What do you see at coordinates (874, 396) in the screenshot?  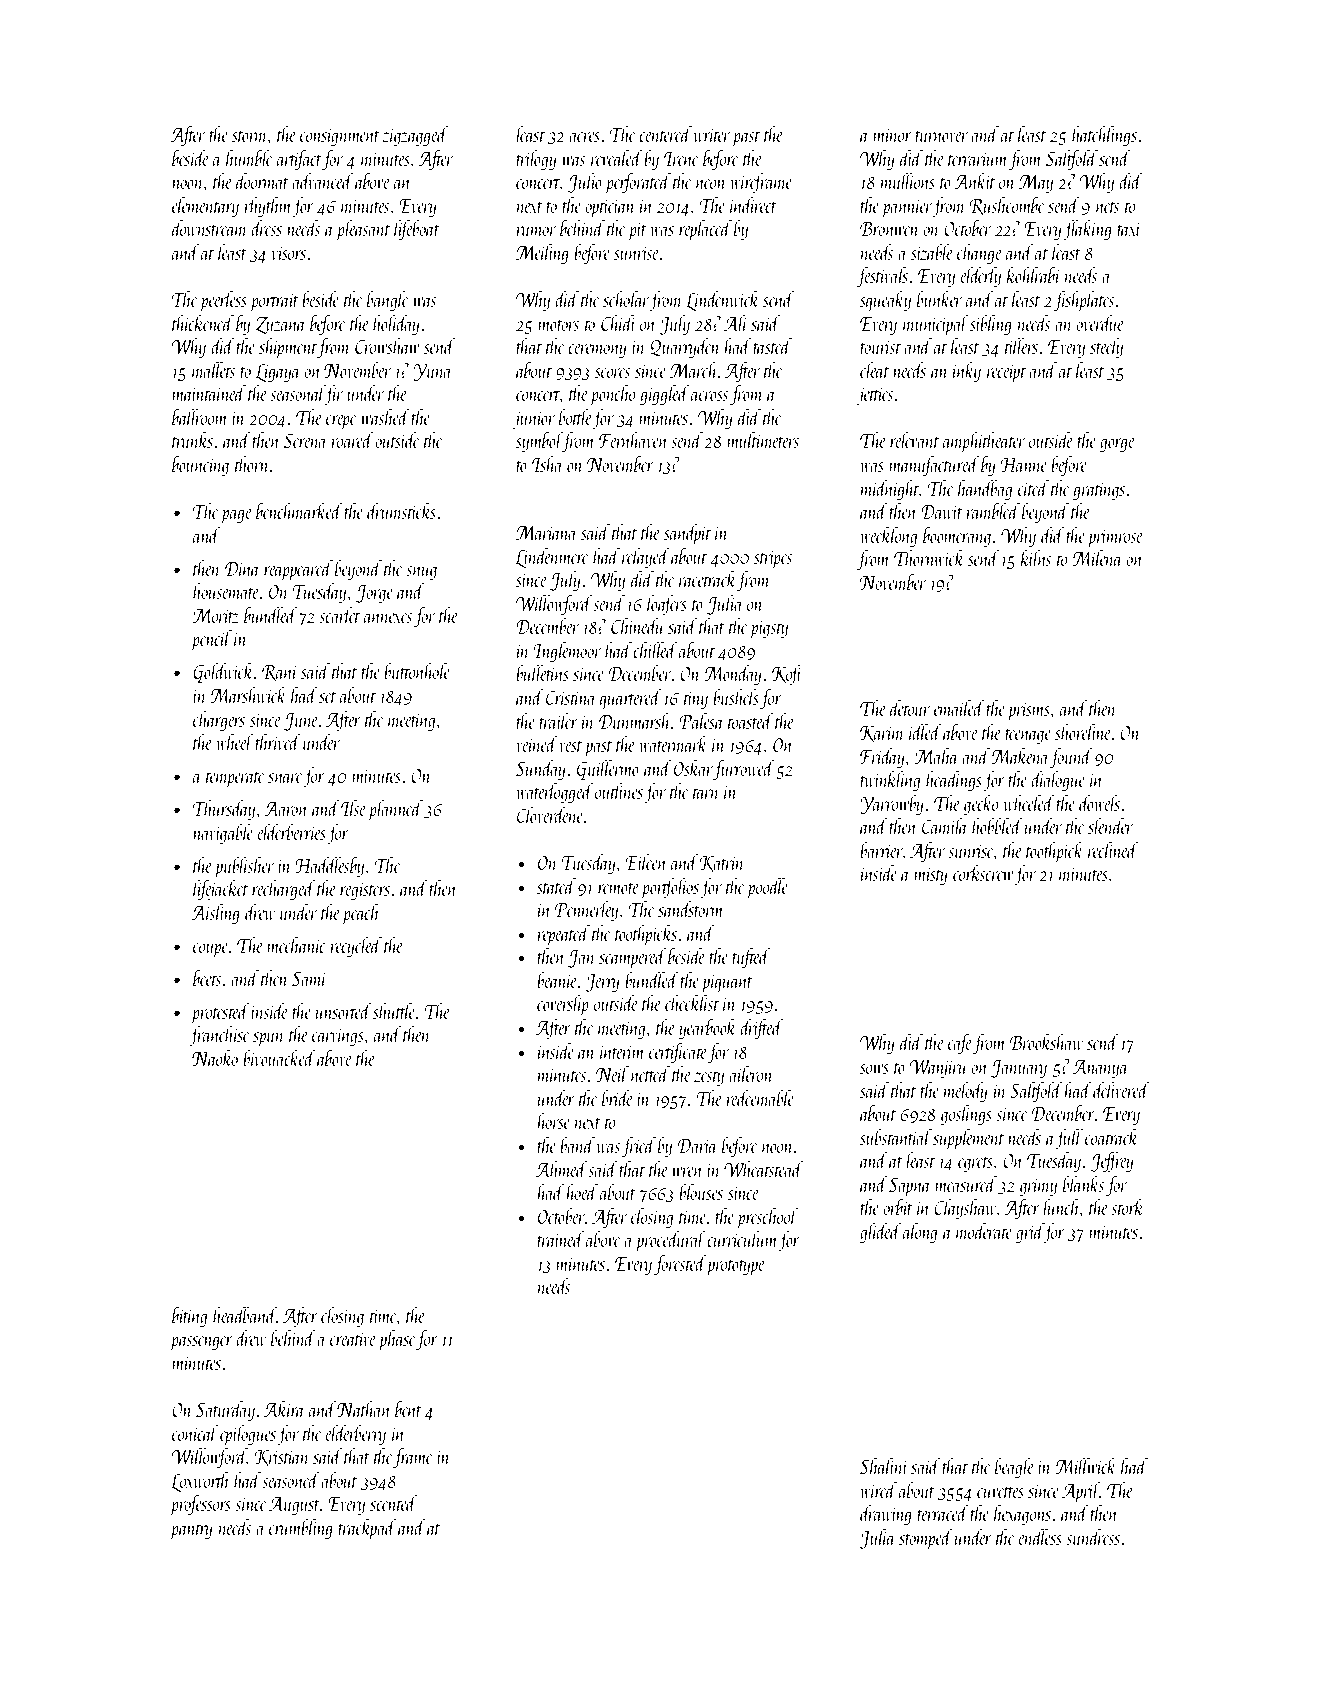 I see `jetties` at bounding box center [874, 396].
